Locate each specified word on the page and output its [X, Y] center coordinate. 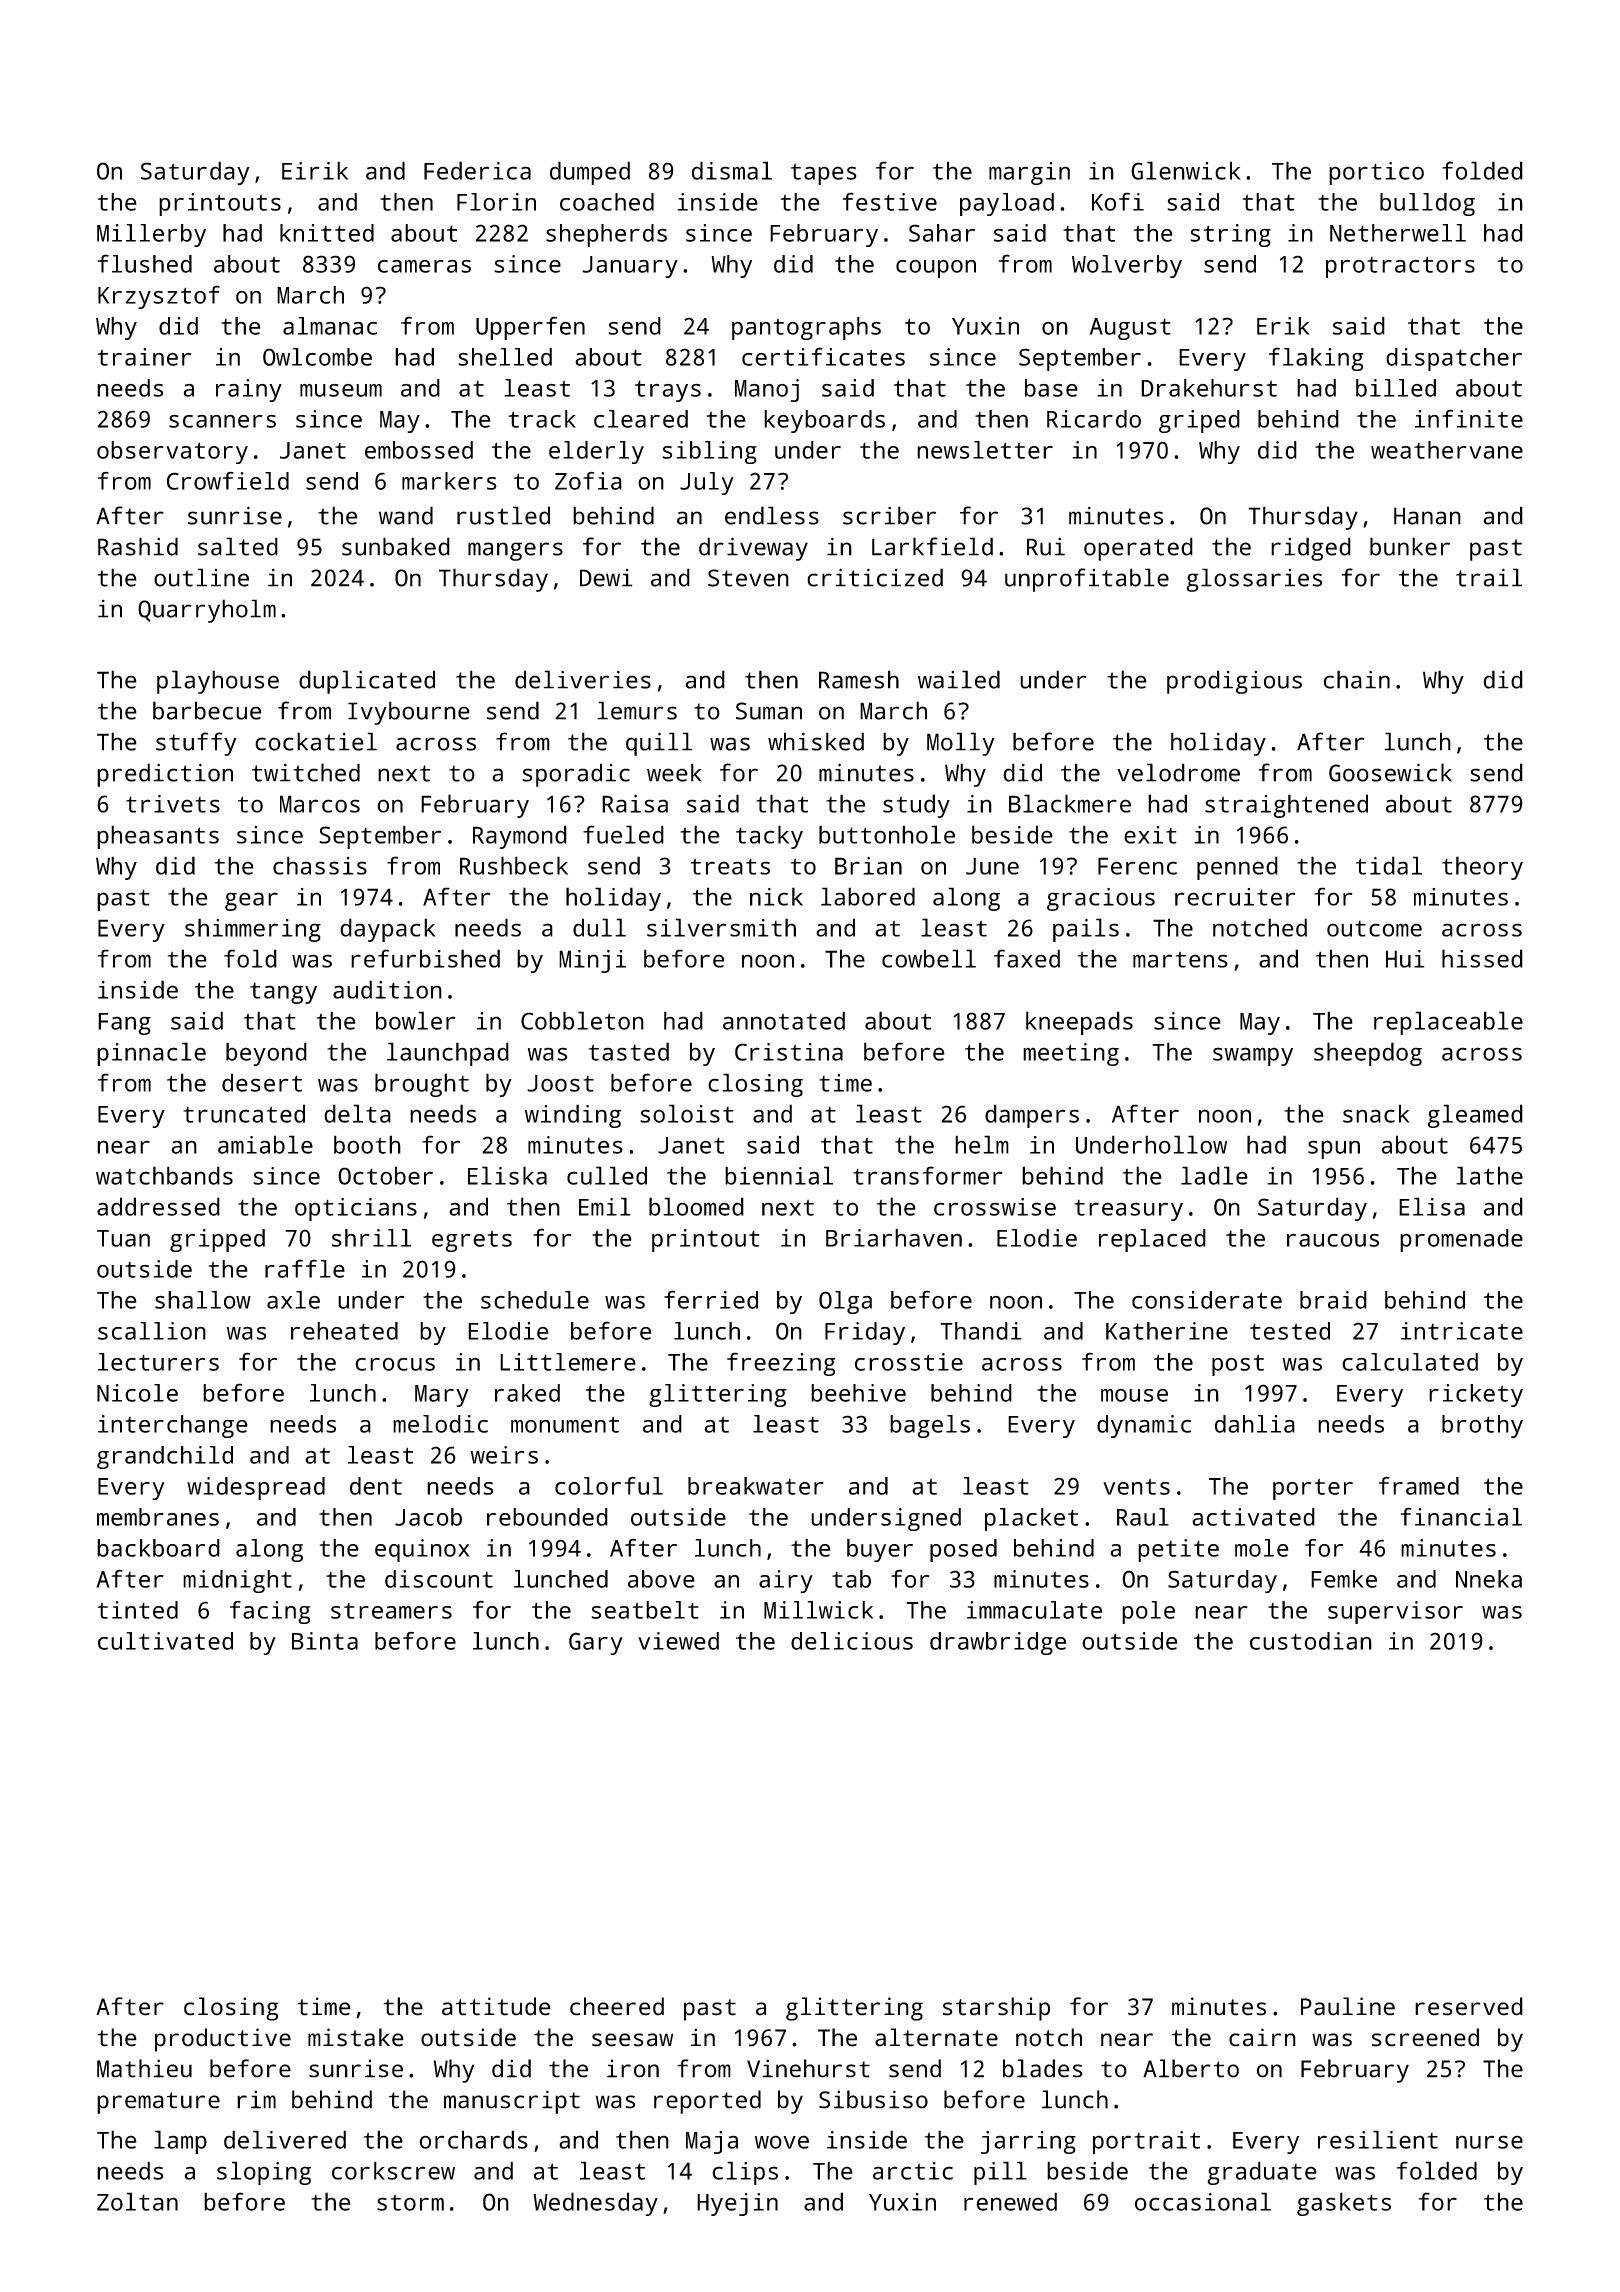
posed [963, 1550]
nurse [1489, 2142]
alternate [936, 2037]
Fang [124, 1024]
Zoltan [137, 2201]
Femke [1344, 1579]
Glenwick [1186, 170]
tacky [769, 837]
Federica [477, 170]
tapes [824, 174]
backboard [158, 1548]
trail [1489, 577]
